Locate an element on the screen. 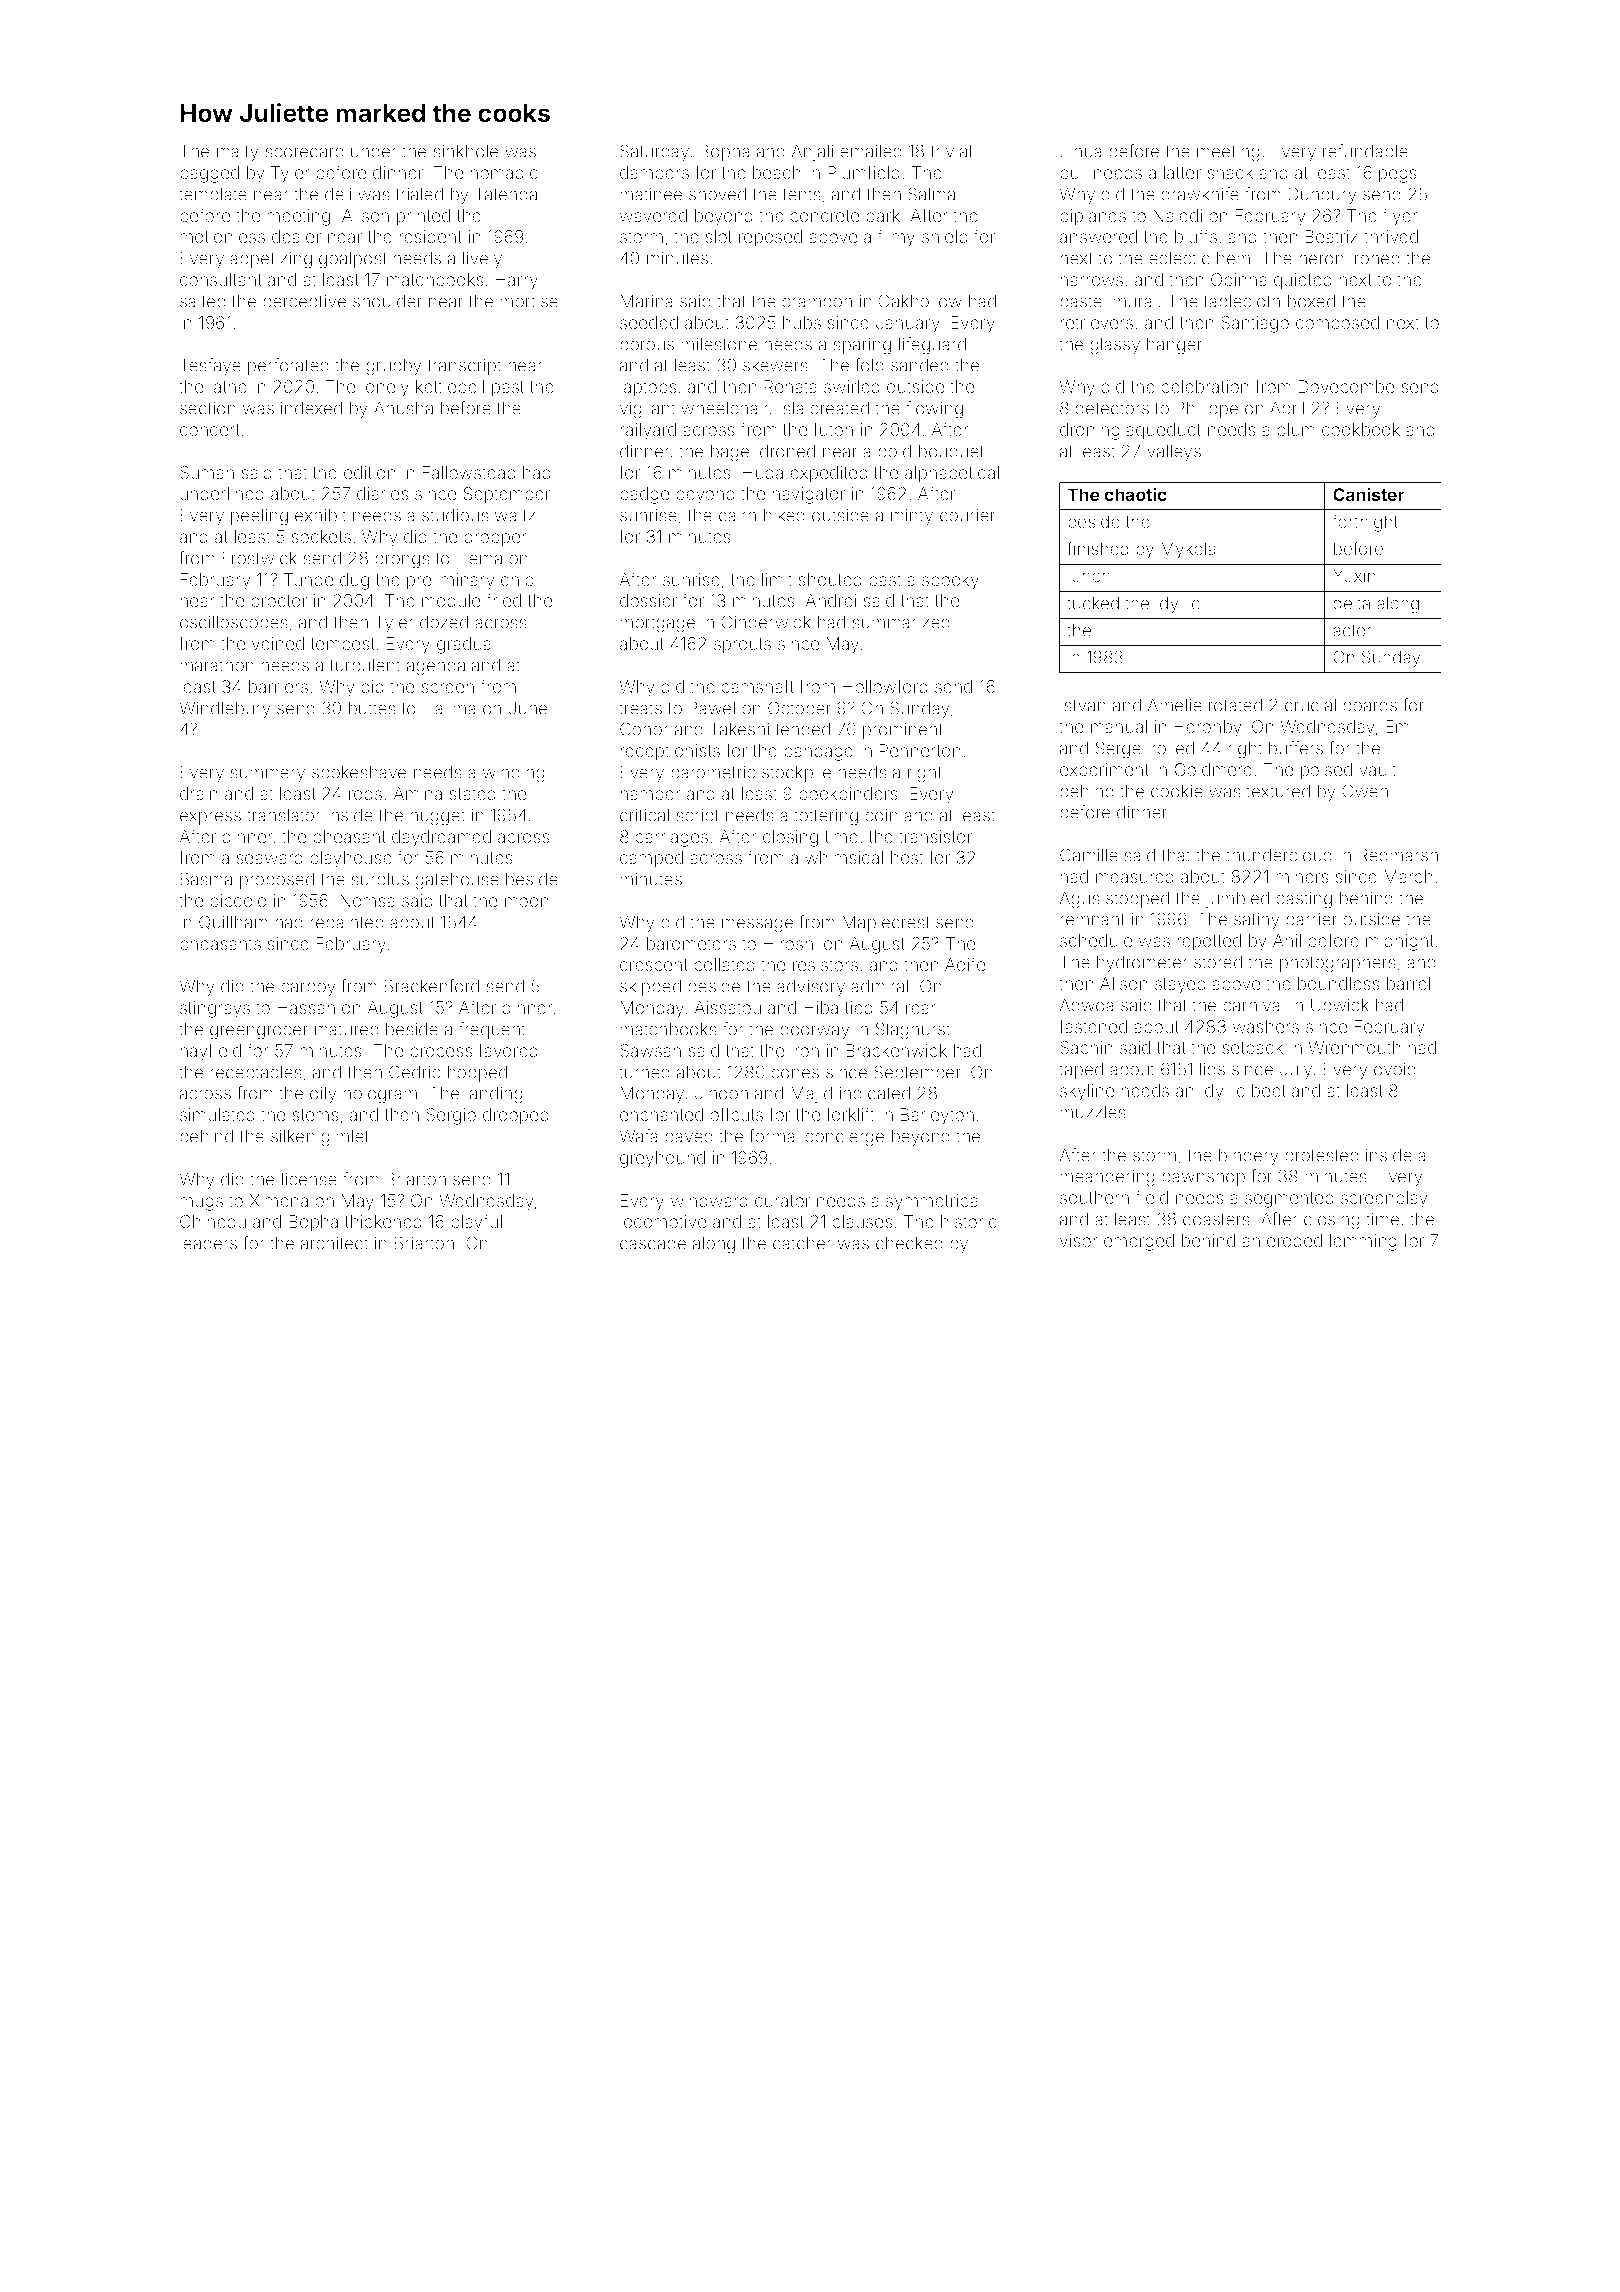 This screenshot has height=2292, width=1620. Canister is located at coordinates (1369, 494).
